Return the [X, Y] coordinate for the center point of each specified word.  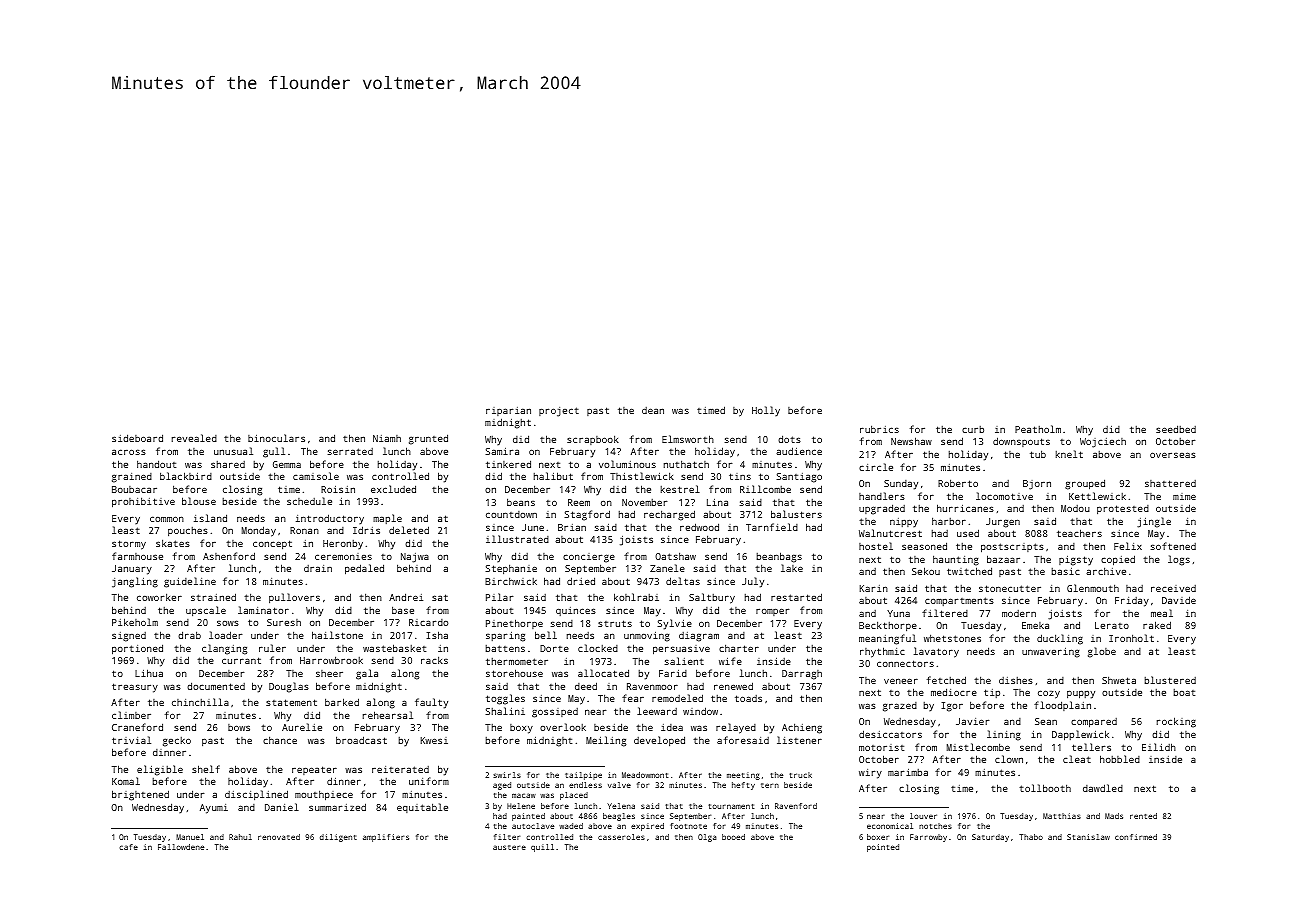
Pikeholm [135, 622]
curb [973, 429]
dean [653, 410]
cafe [128, 847]
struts [615, 623]
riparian [508, 411]
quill [542, 848]
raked [1157, 625]
